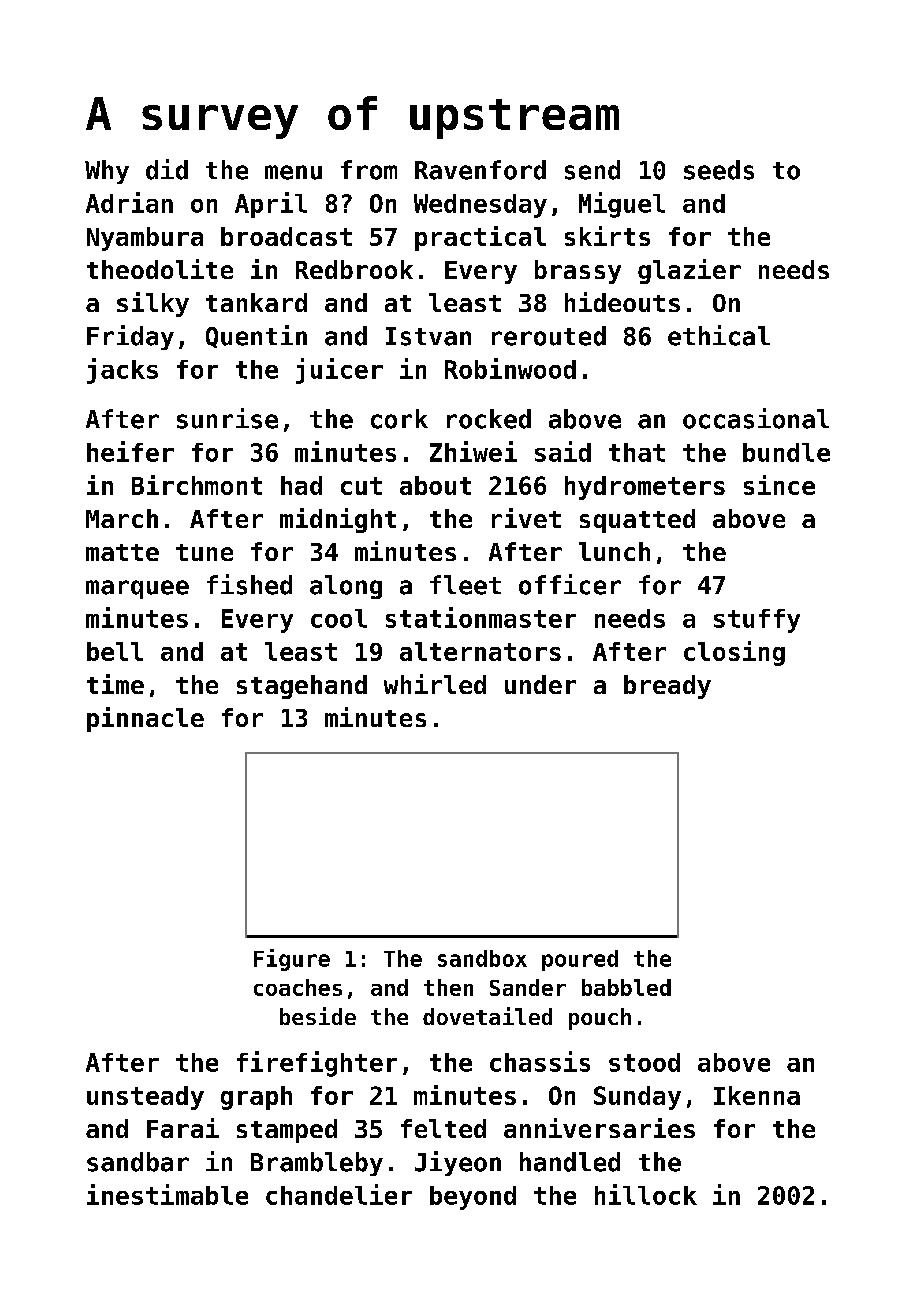 The height and width of the page is (1311, 924). I want to click on juicer, so click(339, 371).
